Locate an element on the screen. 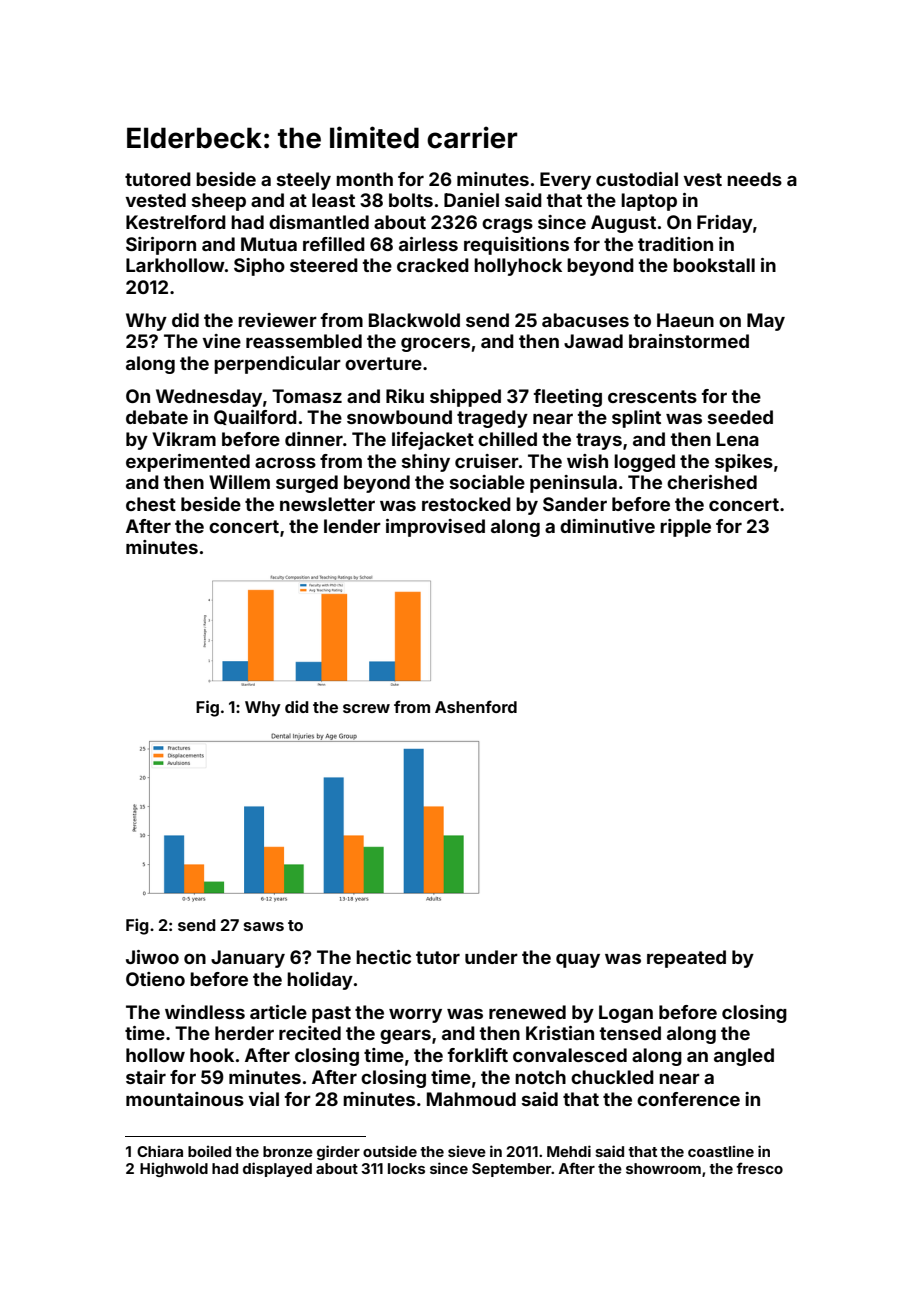  lifejacket is located at coordinates (433, 441).
